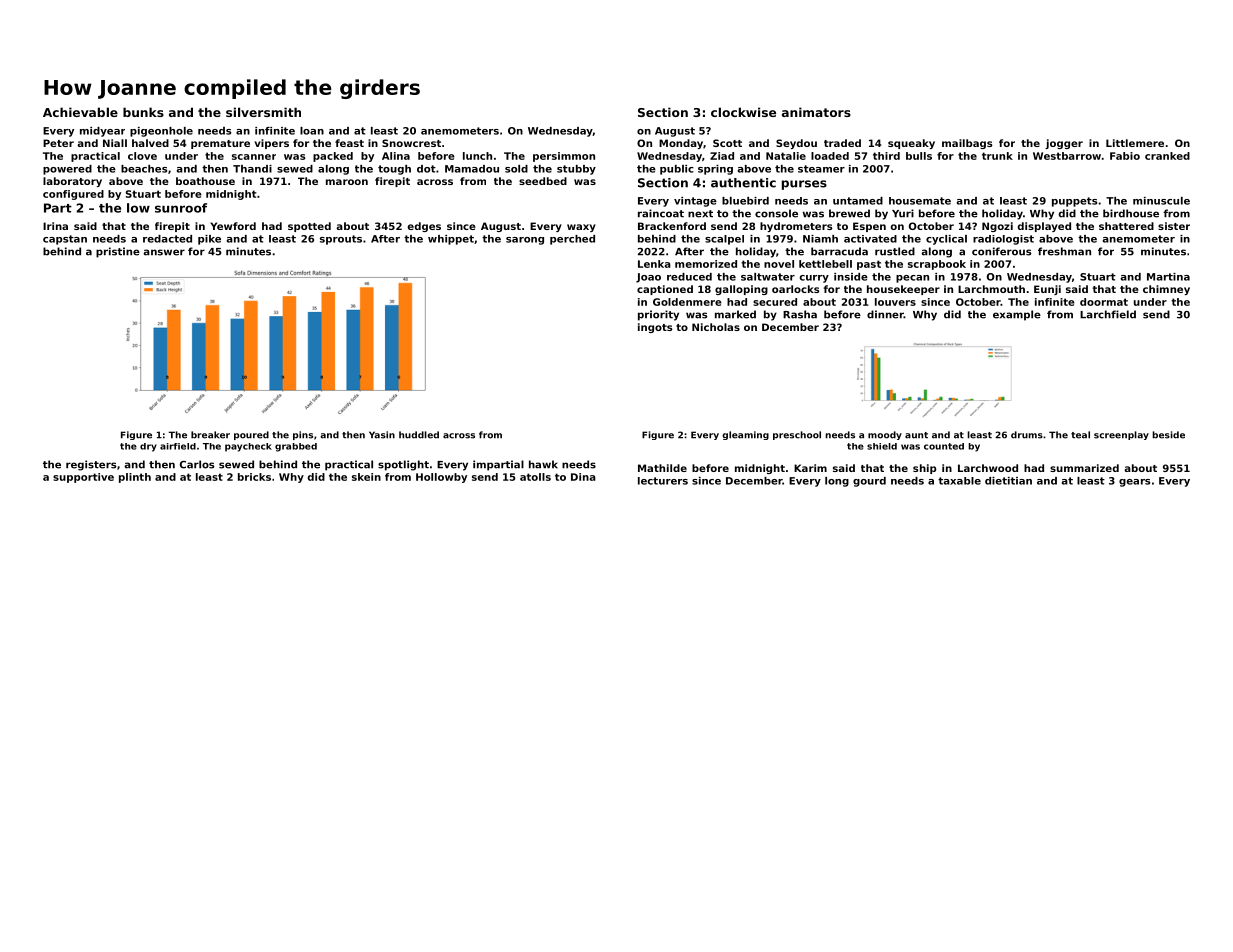 This screenshot has height=952, width=1233. What do you see at coordinates (118, 252) in the screenshot?
I see `pristine` at bounding box center [118, 252].
